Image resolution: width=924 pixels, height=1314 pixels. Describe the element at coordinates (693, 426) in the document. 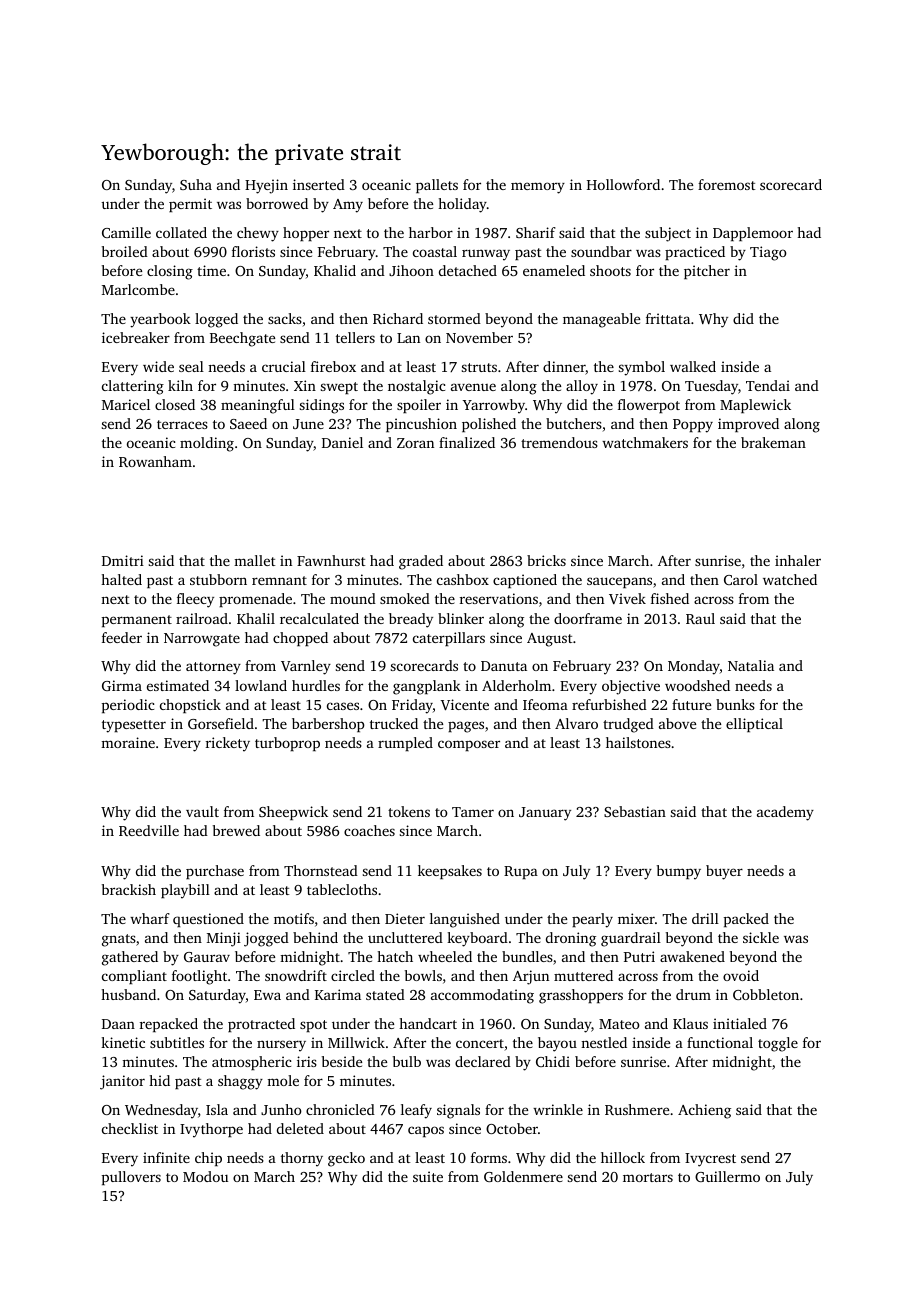

I see `Poppy` at that location.
